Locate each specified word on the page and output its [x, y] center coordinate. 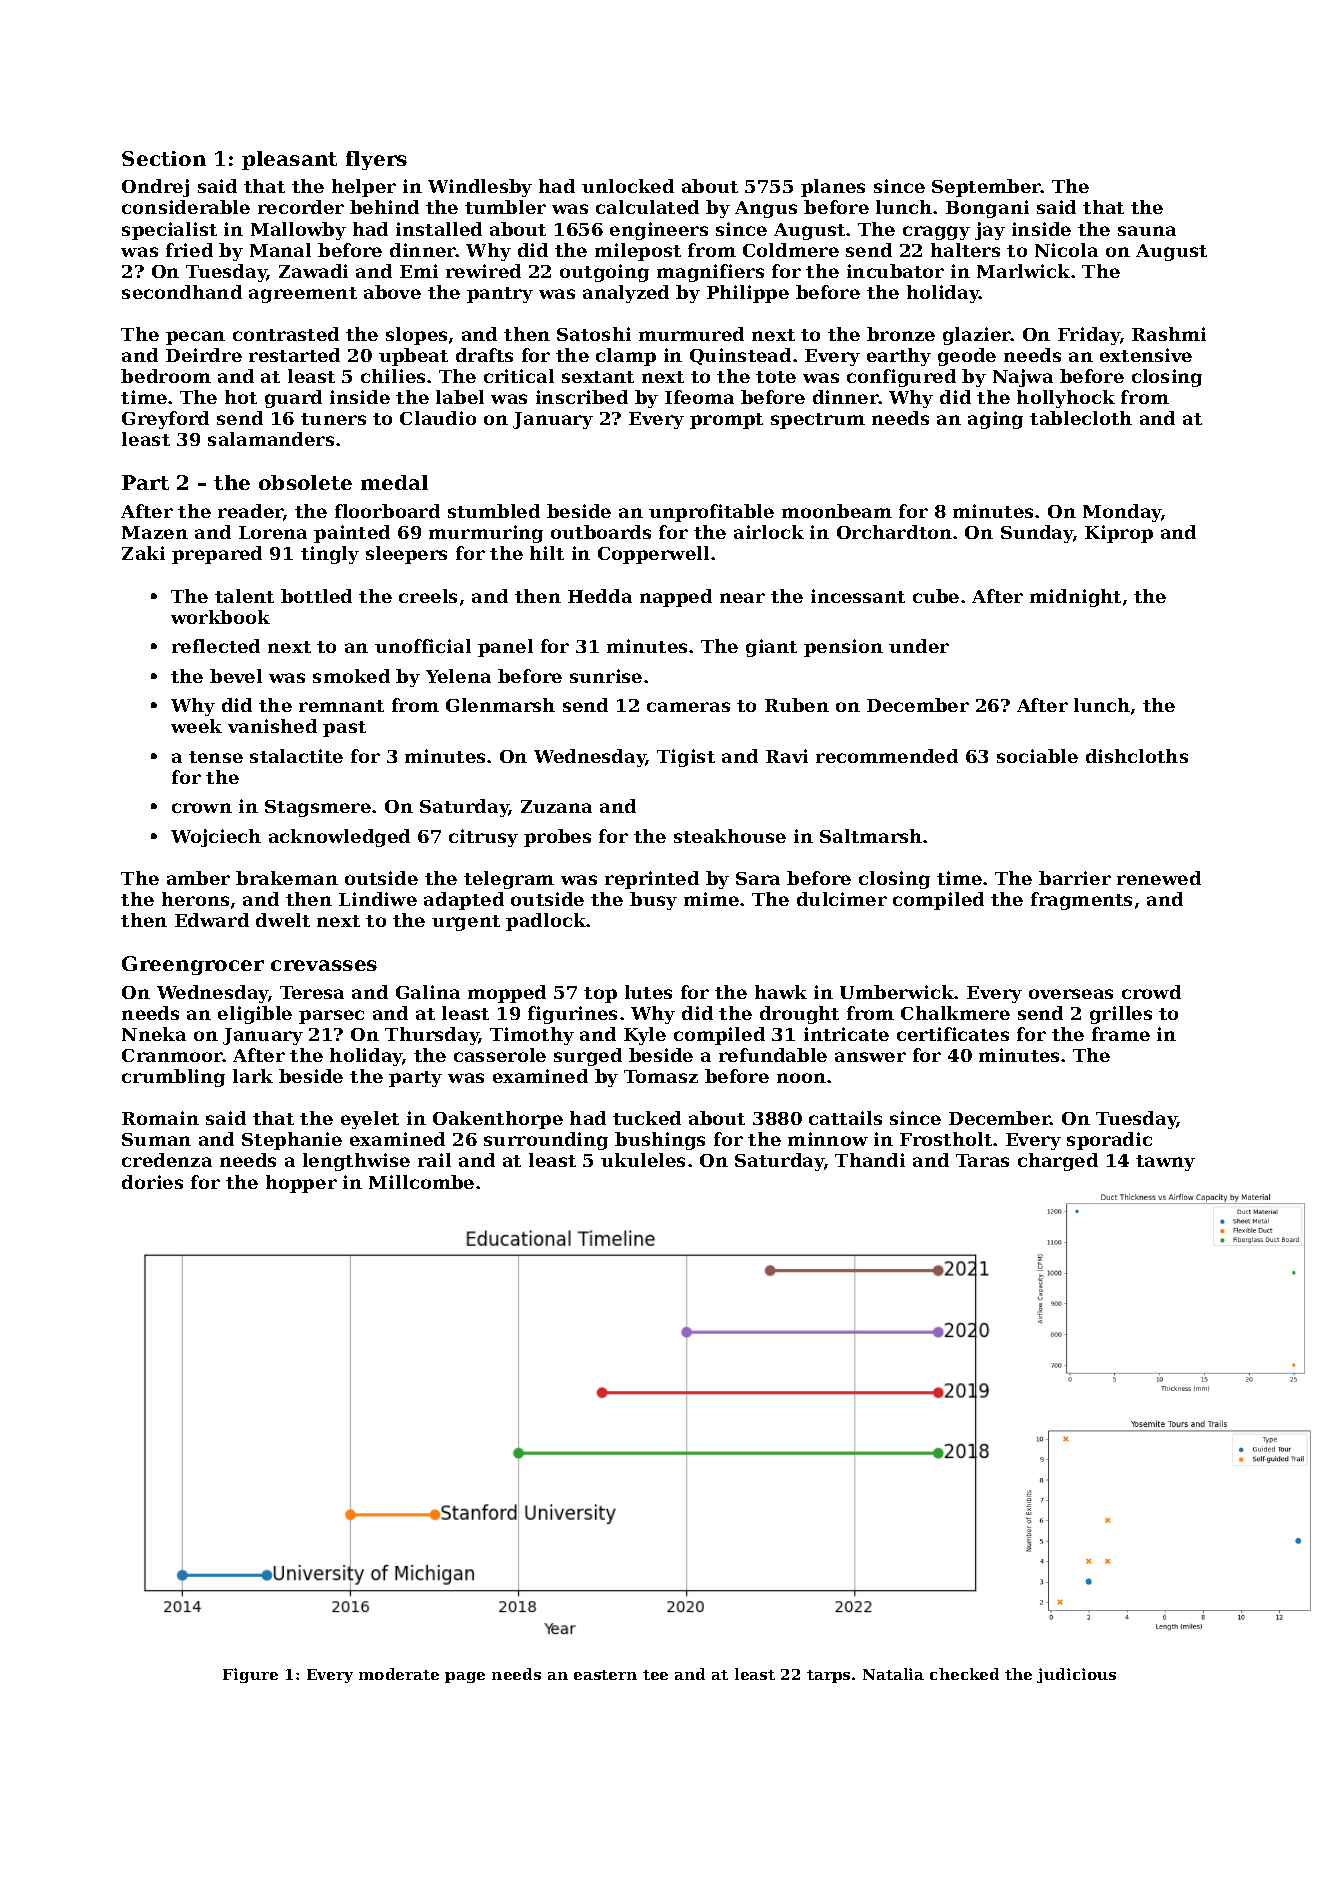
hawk [781, 992]
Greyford [165, 420]
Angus [766, 209]
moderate [399, 1674]
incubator [895, 271]
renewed [1159, 878]
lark [253, 1076]
